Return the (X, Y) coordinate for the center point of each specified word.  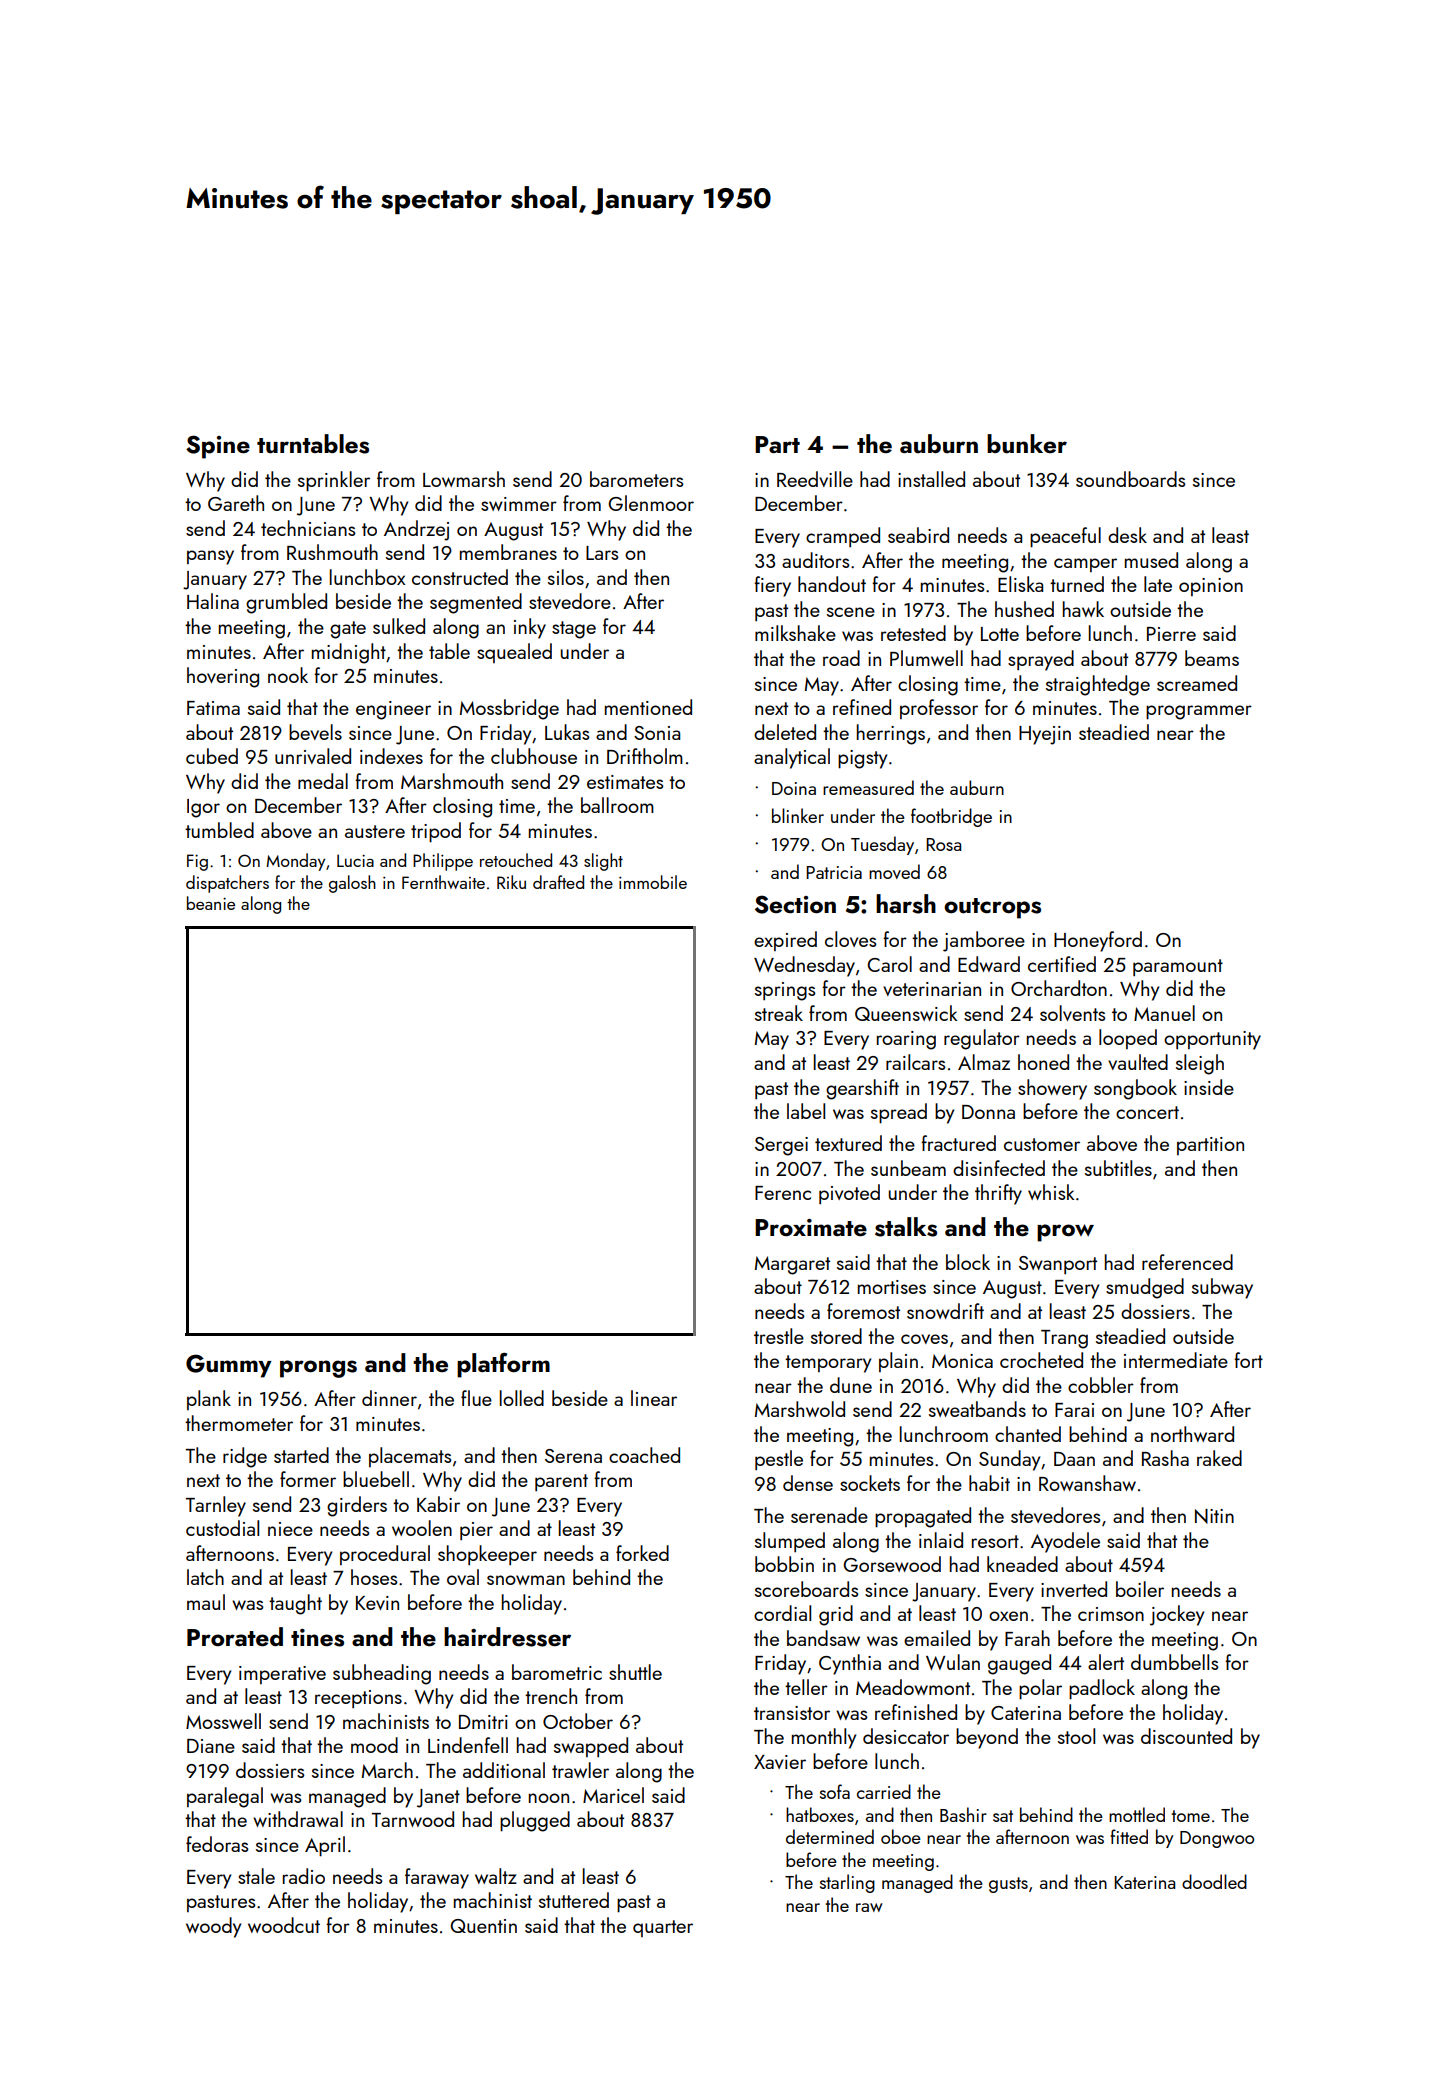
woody (213, 1927)
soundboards (1130, 479)
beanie (211, 903)
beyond (987, 1738)
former (308, 1479)
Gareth (236, 503)
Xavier (780, 1762)
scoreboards (806, 1589)
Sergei (781, 1146)
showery (1052, 1089)
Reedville (815, 479)
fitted (1129, 1836)
